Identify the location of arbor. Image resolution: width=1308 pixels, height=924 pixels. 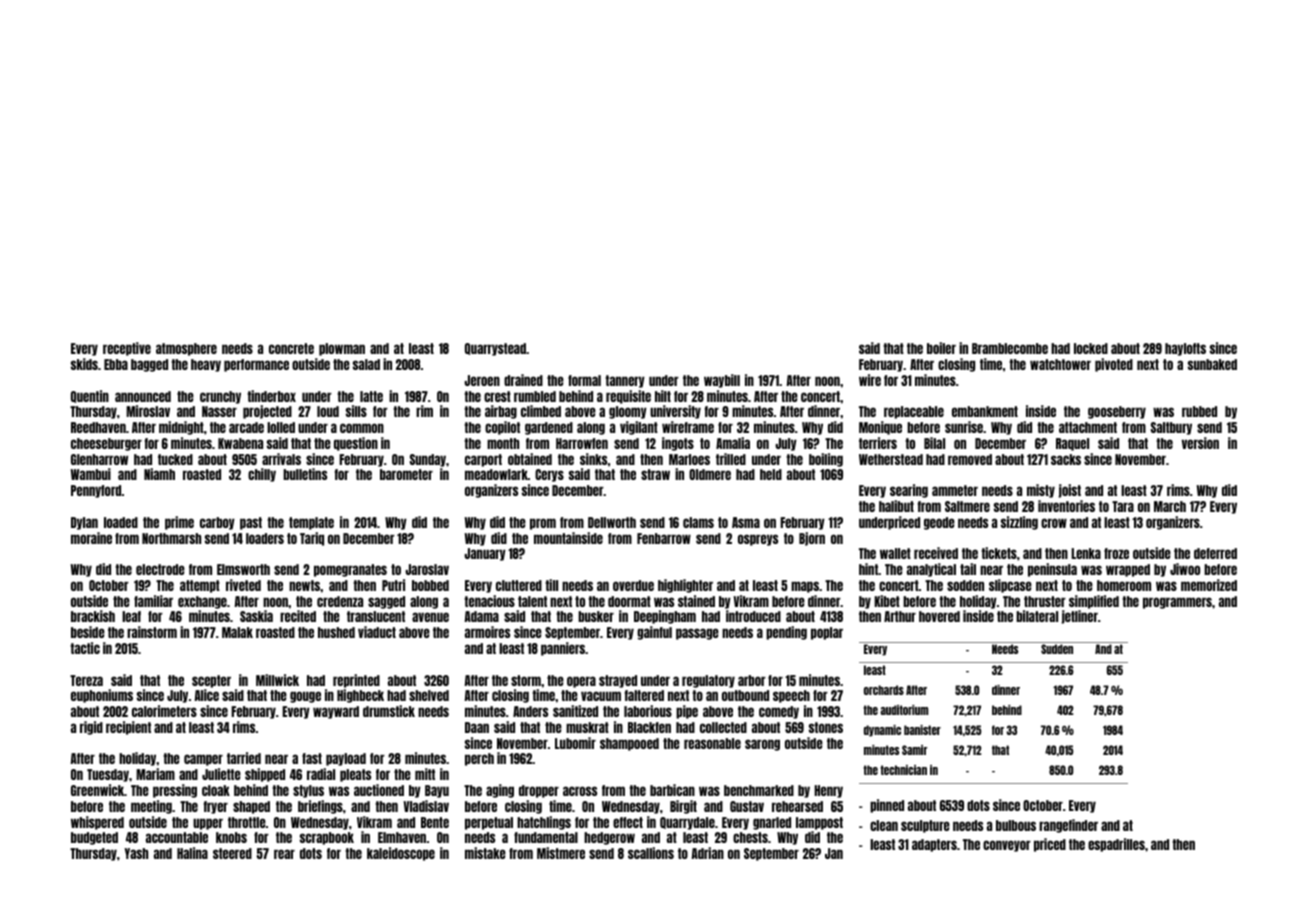
(752, 680).
